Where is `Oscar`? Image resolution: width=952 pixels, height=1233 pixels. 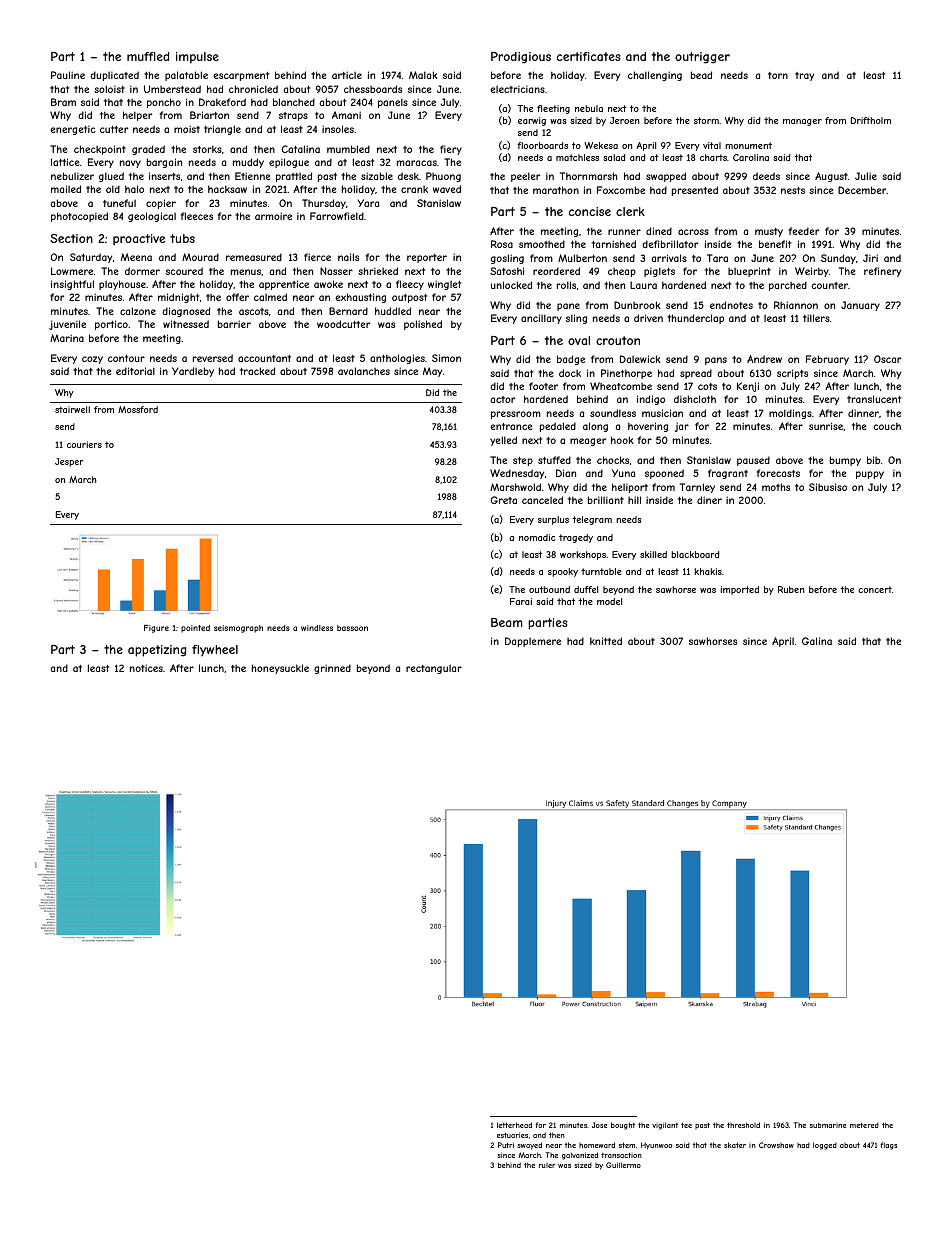 Oscar is located at coordinates (887, 359).
